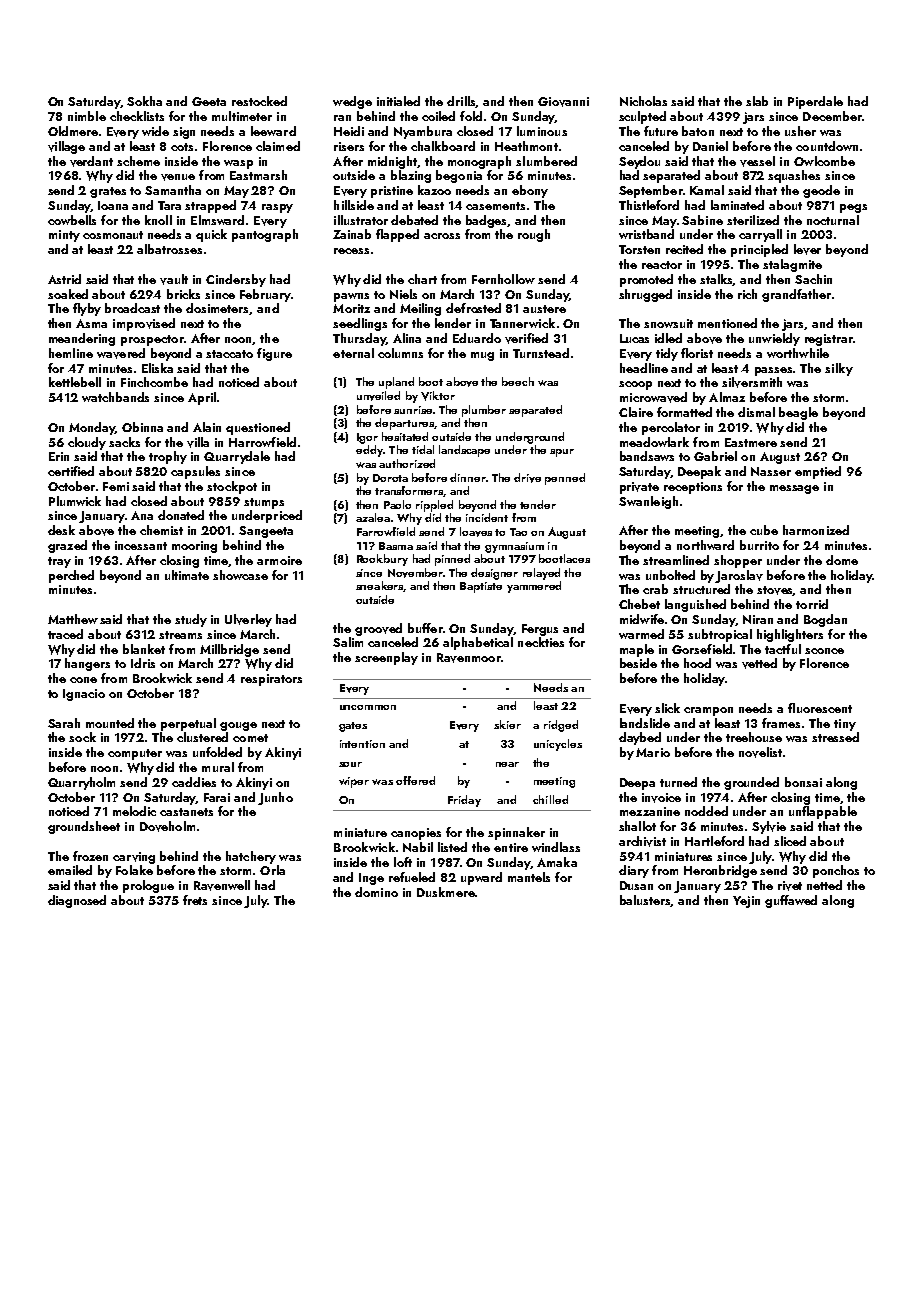  What do you see at coordinates (753, 220) in the document?
I see `sterilized` at bounding box center [753, 220].
